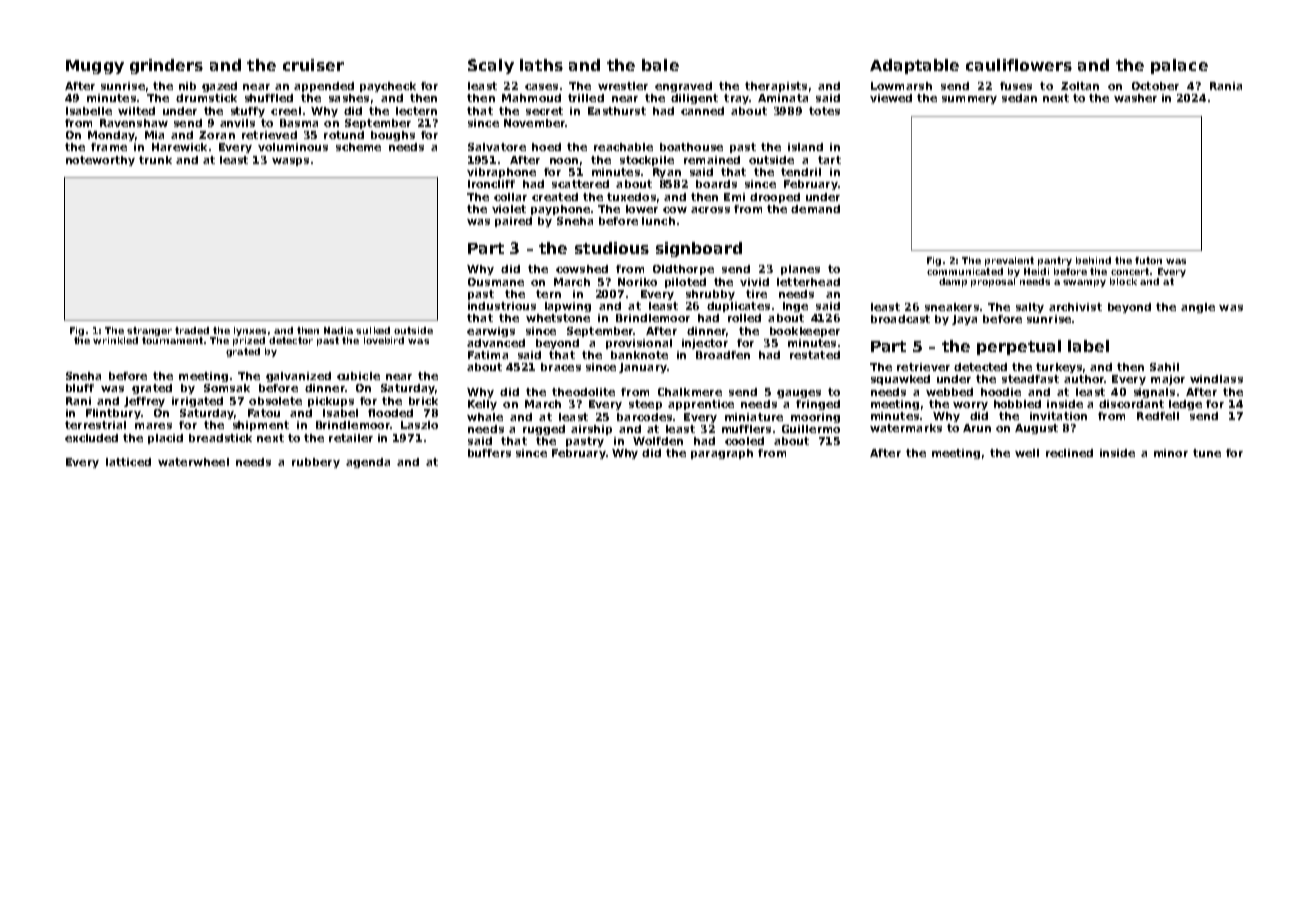  Describe the element at coordinates (914, 66) in the screenshot. I see `Adaptable` at that location.
